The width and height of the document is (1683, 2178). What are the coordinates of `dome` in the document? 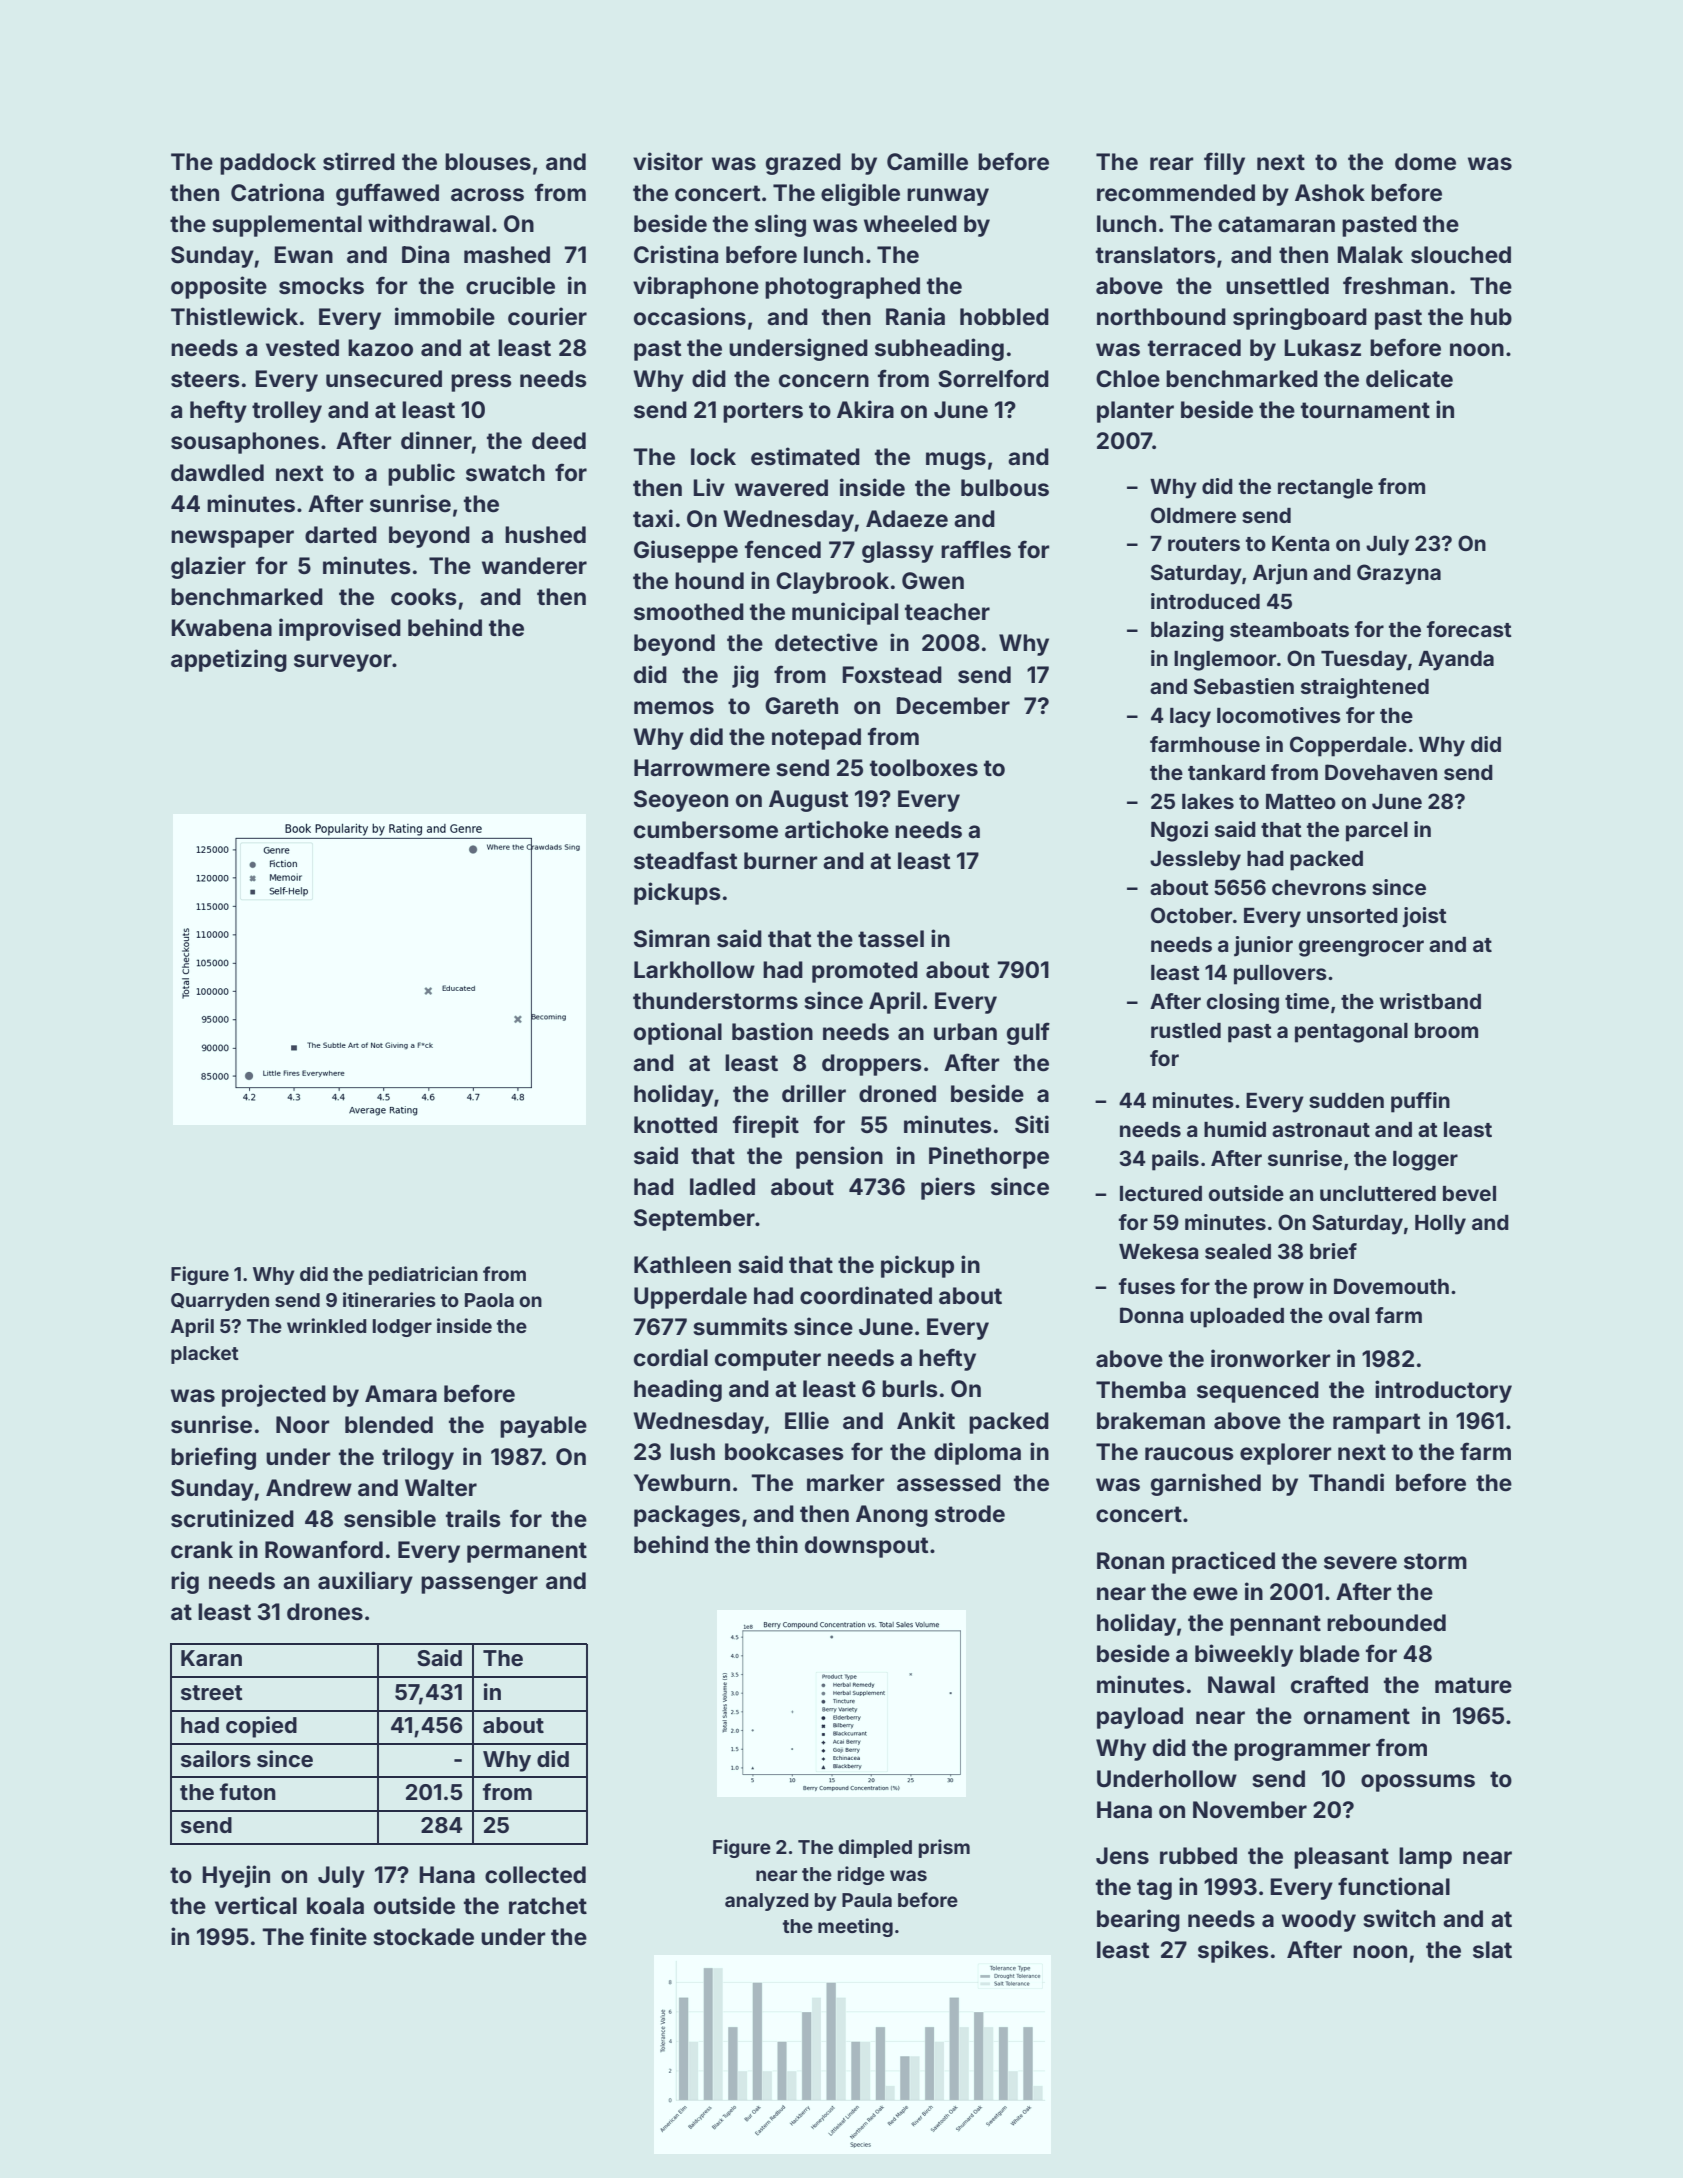 It's located at (1425, 162).
